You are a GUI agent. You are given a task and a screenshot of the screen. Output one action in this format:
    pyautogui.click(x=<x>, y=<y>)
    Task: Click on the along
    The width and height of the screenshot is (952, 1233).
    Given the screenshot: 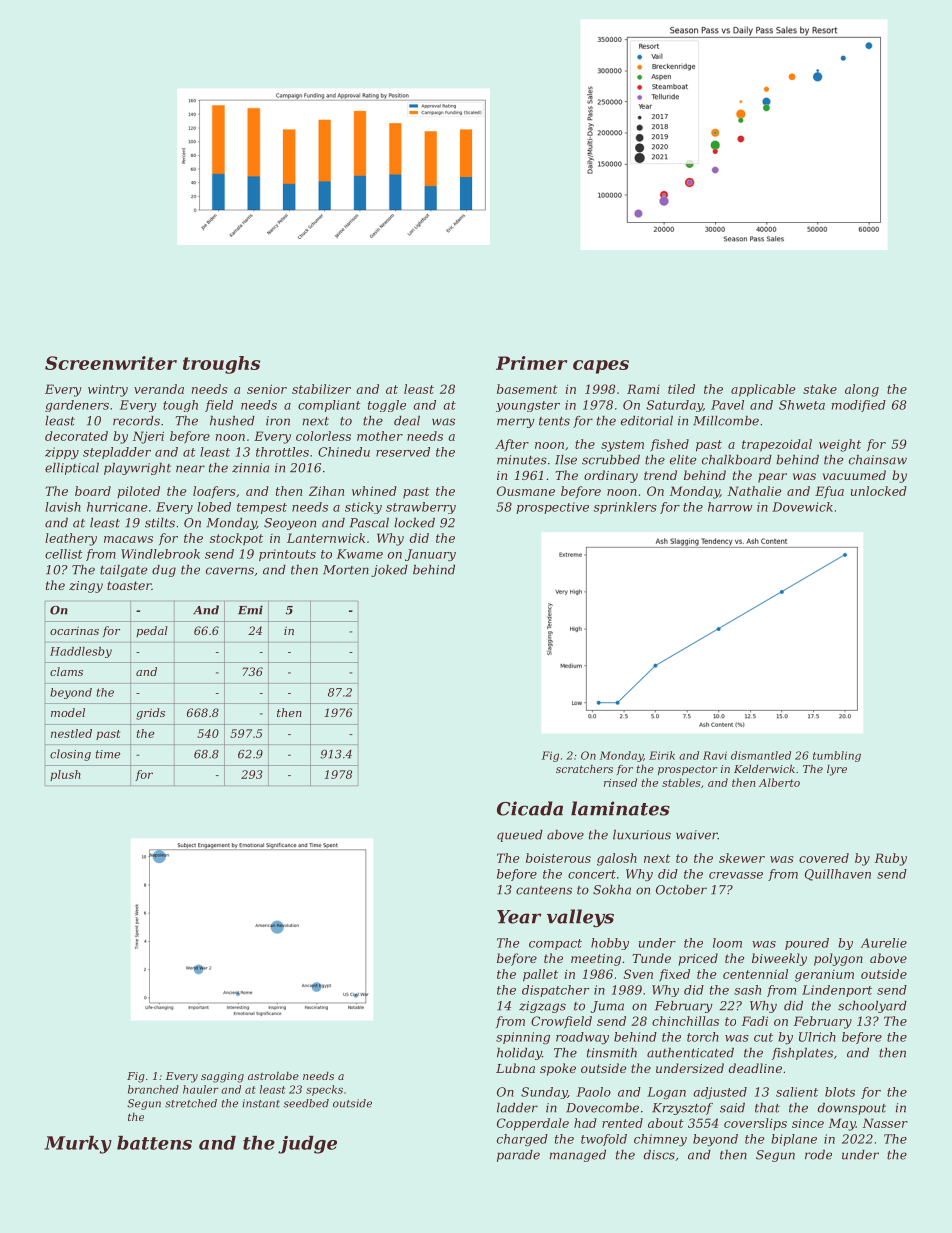 What is the action you would take?
    pyautogui.click(x=862, y=390)
